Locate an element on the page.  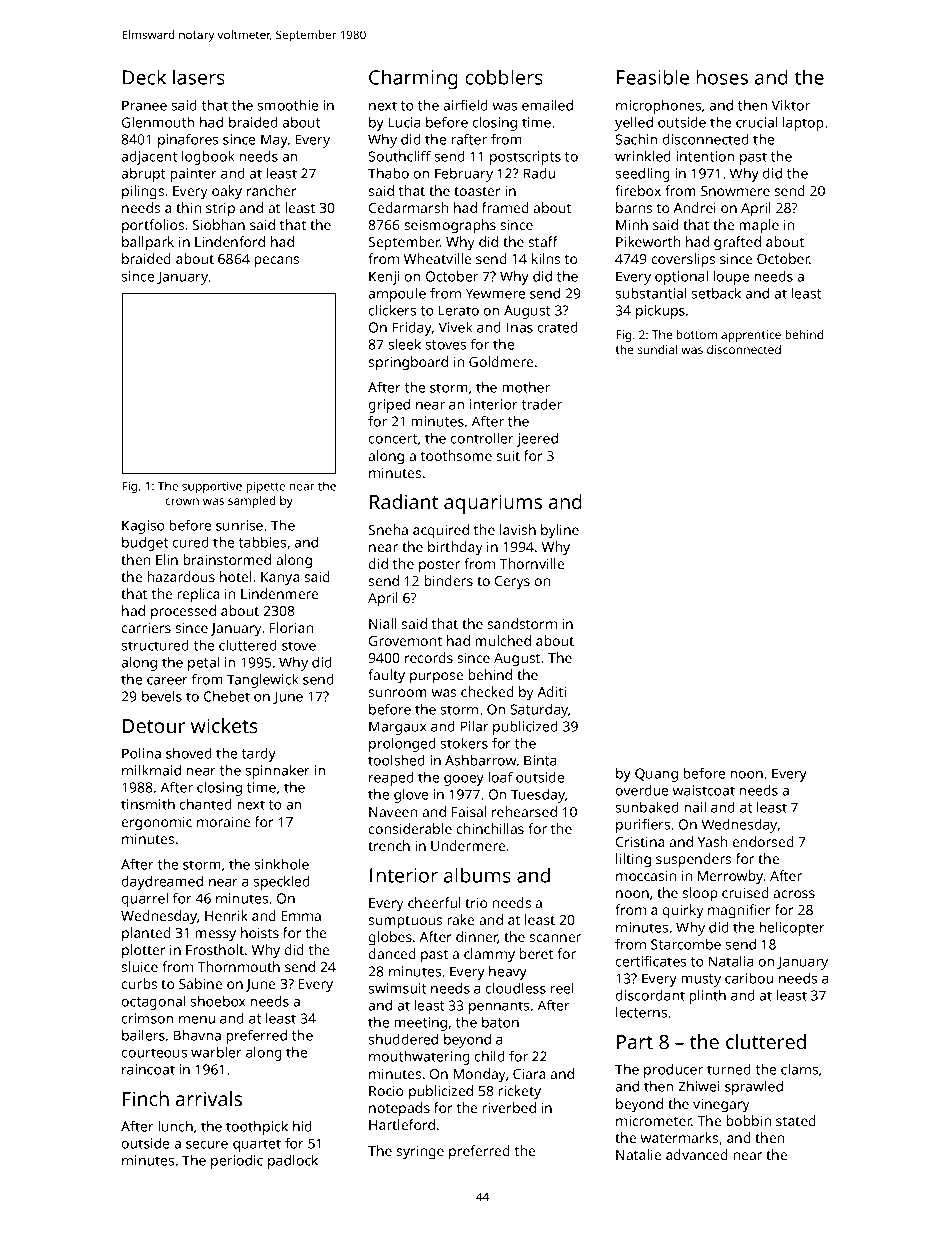
springboard is located at coordinates (408, 363).
